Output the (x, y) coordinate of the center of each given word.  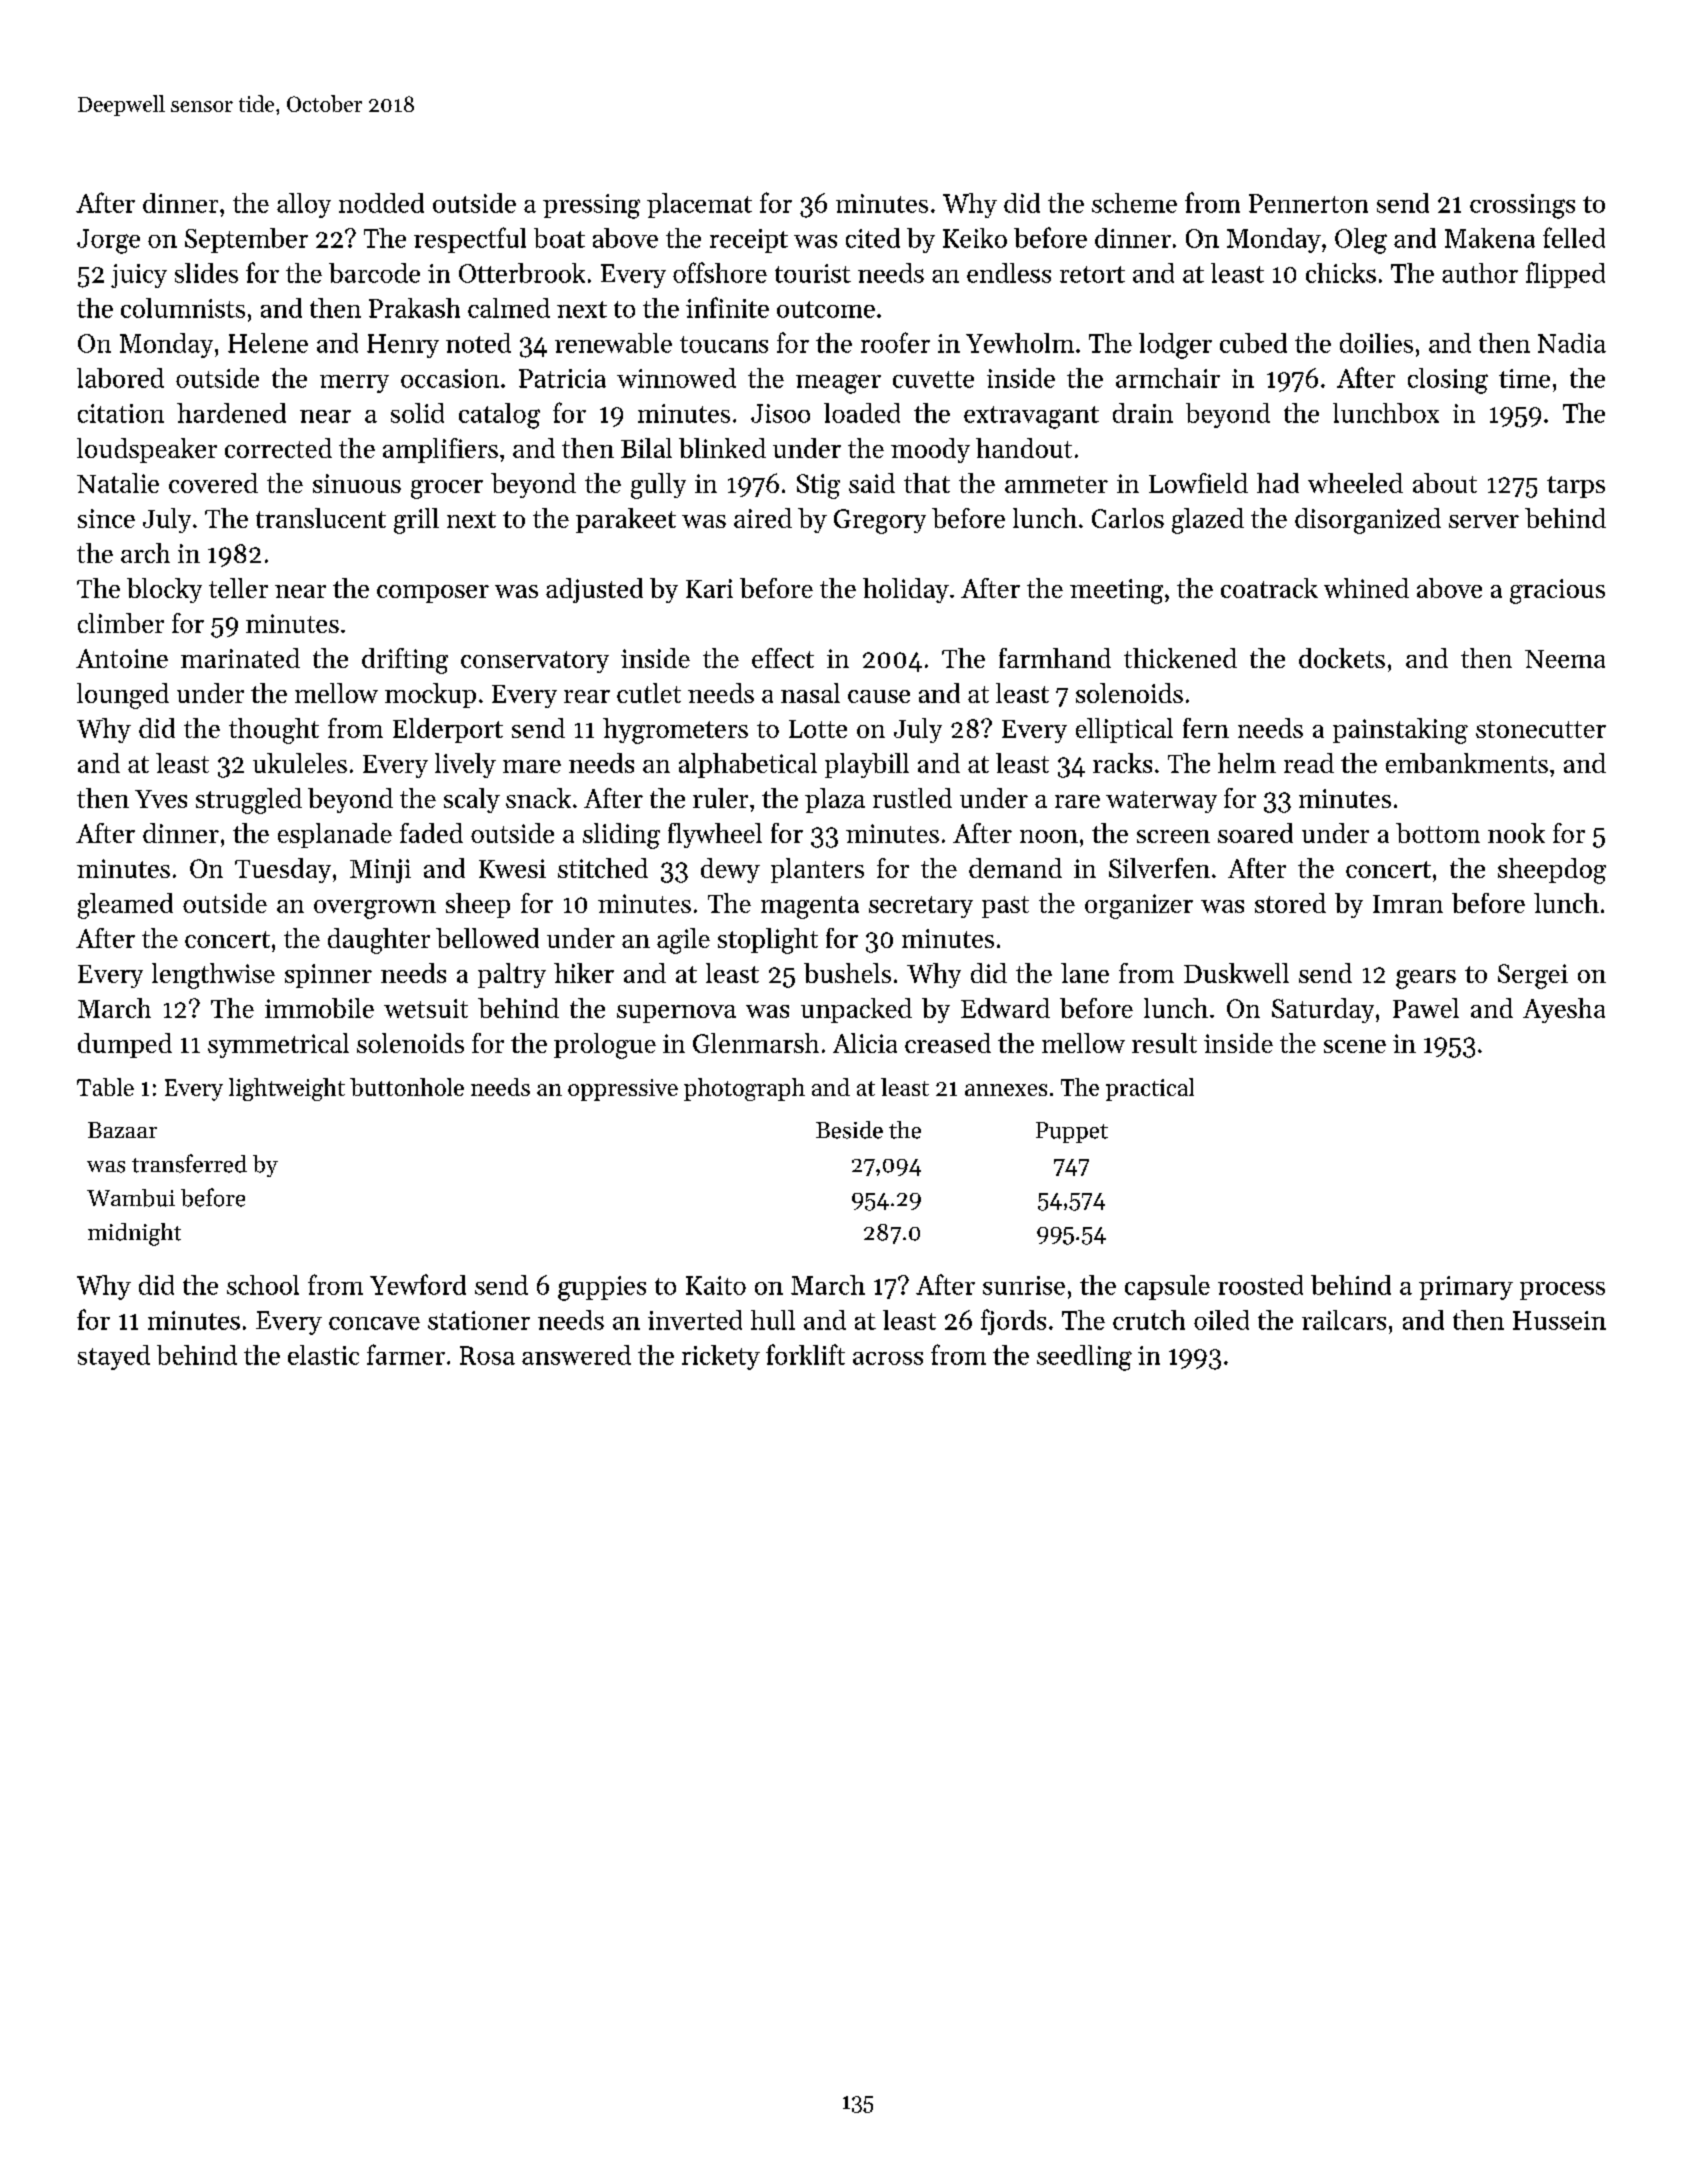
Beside (849, 1130)
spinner (328, 976)
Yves (161, 799)
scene (1355, 1046)
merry (354, 384)
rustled (912, 798)
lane (1085, 973)
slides (206, 273)
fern (1206, 728)
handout (1024, 448)
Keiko (975, 238)
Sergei (1533, 976)
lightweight (287, 1089)
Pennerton (1308, 203)
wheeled (1355, 483)
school (263, 1285)
